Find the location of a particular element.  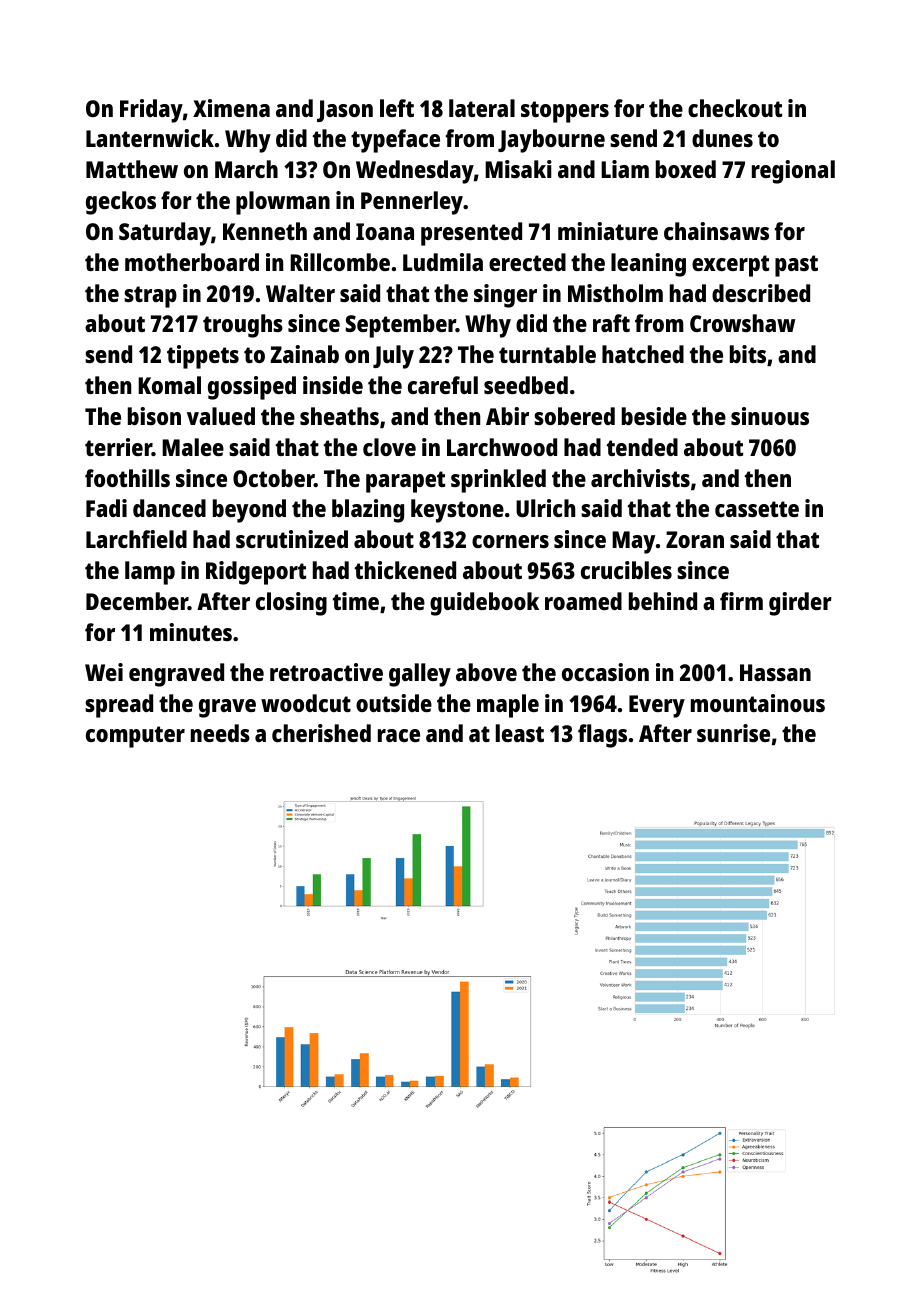

sinuous is located at coordinates (770, 416).
